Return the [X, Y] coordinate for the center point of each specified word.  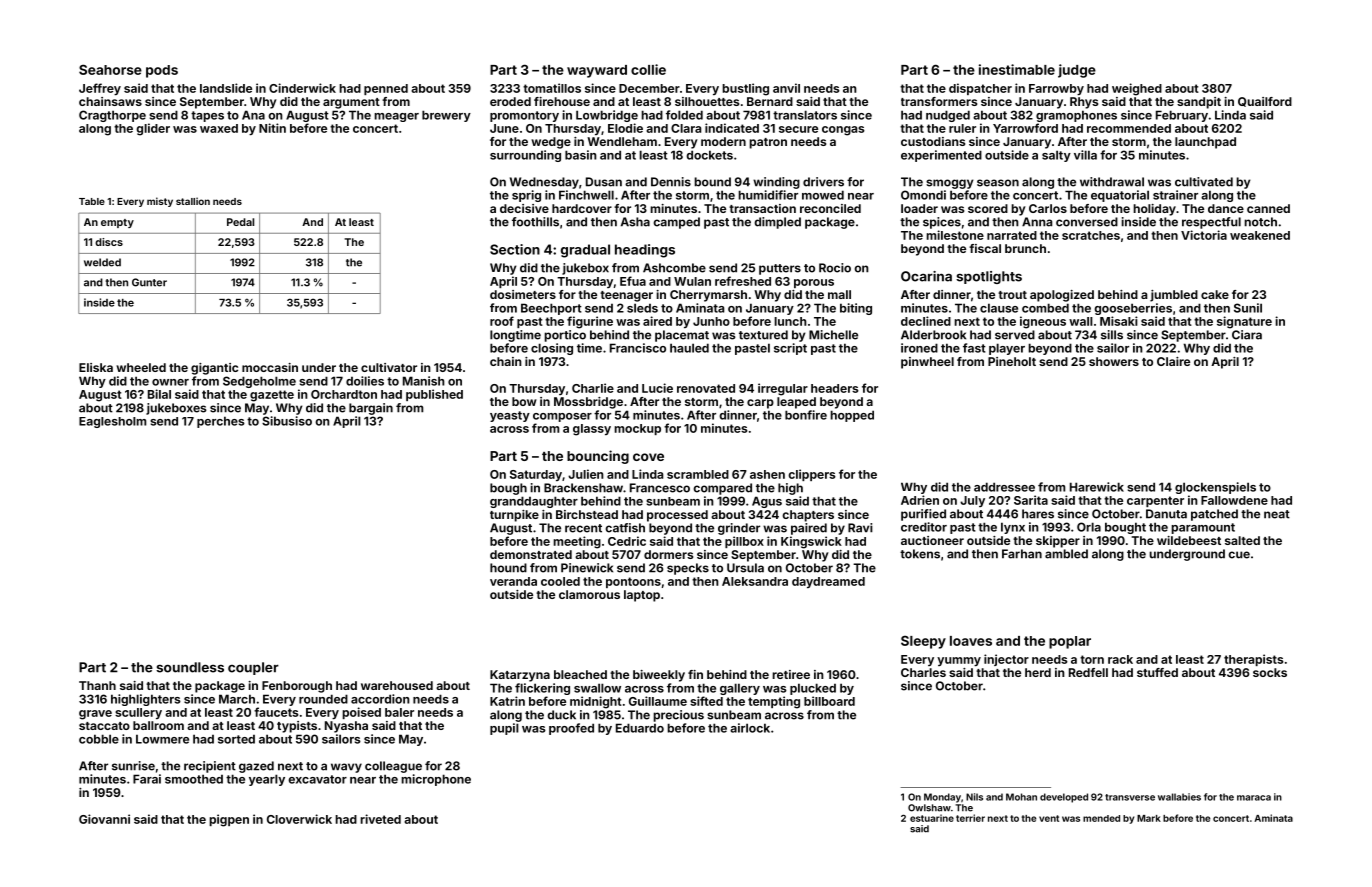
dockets [709, 155]
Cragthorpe [112, 116]
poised [361, 713]
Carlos [1048, 208]
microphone [436, 780]
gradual [585, 251]
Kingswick [811, 542]
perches [221, 422]
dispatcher [980, 89]
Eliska [96, 367]
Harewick [1097, 487]
